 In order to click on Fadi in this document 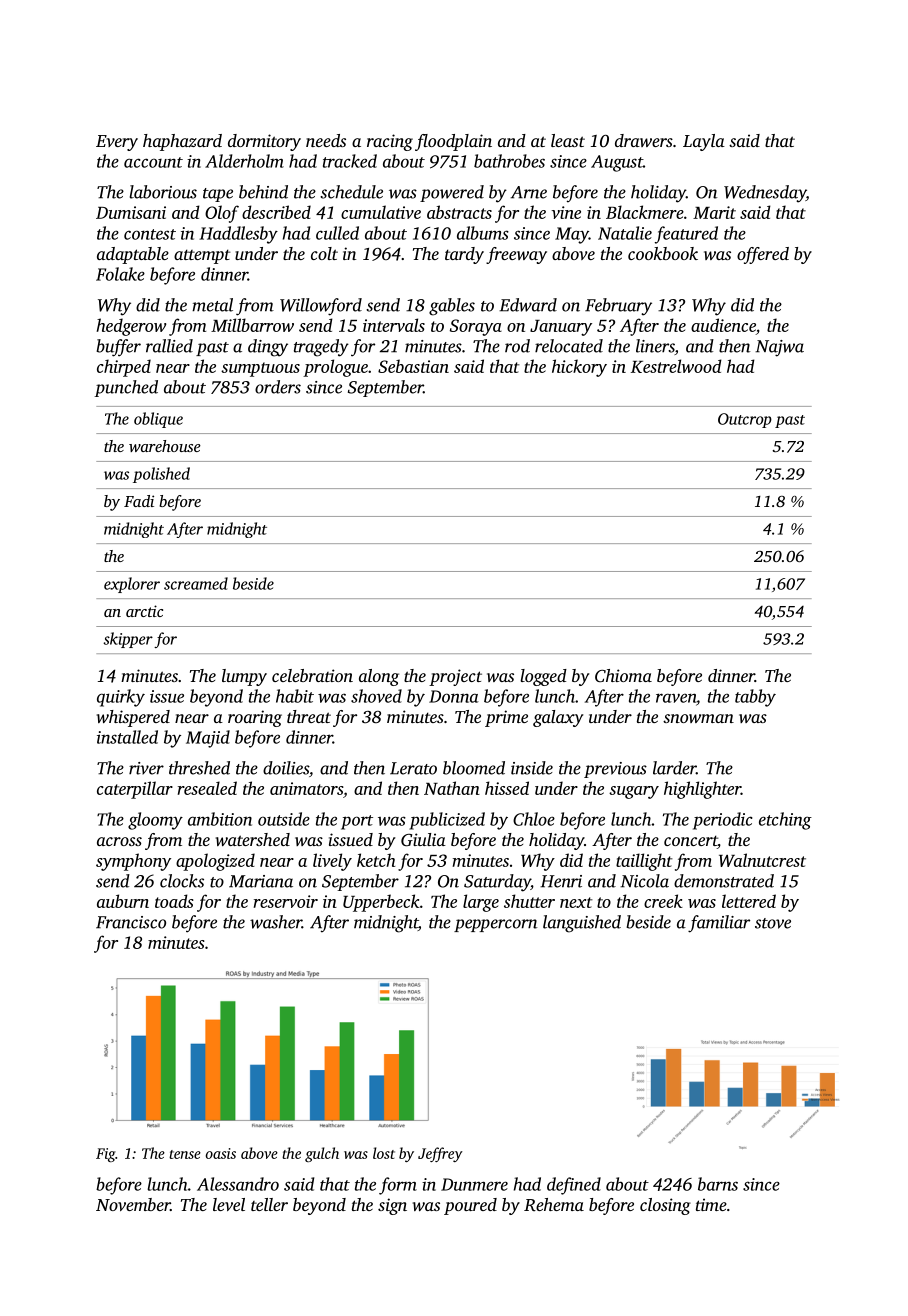, I will do `click(139, 501)`.
